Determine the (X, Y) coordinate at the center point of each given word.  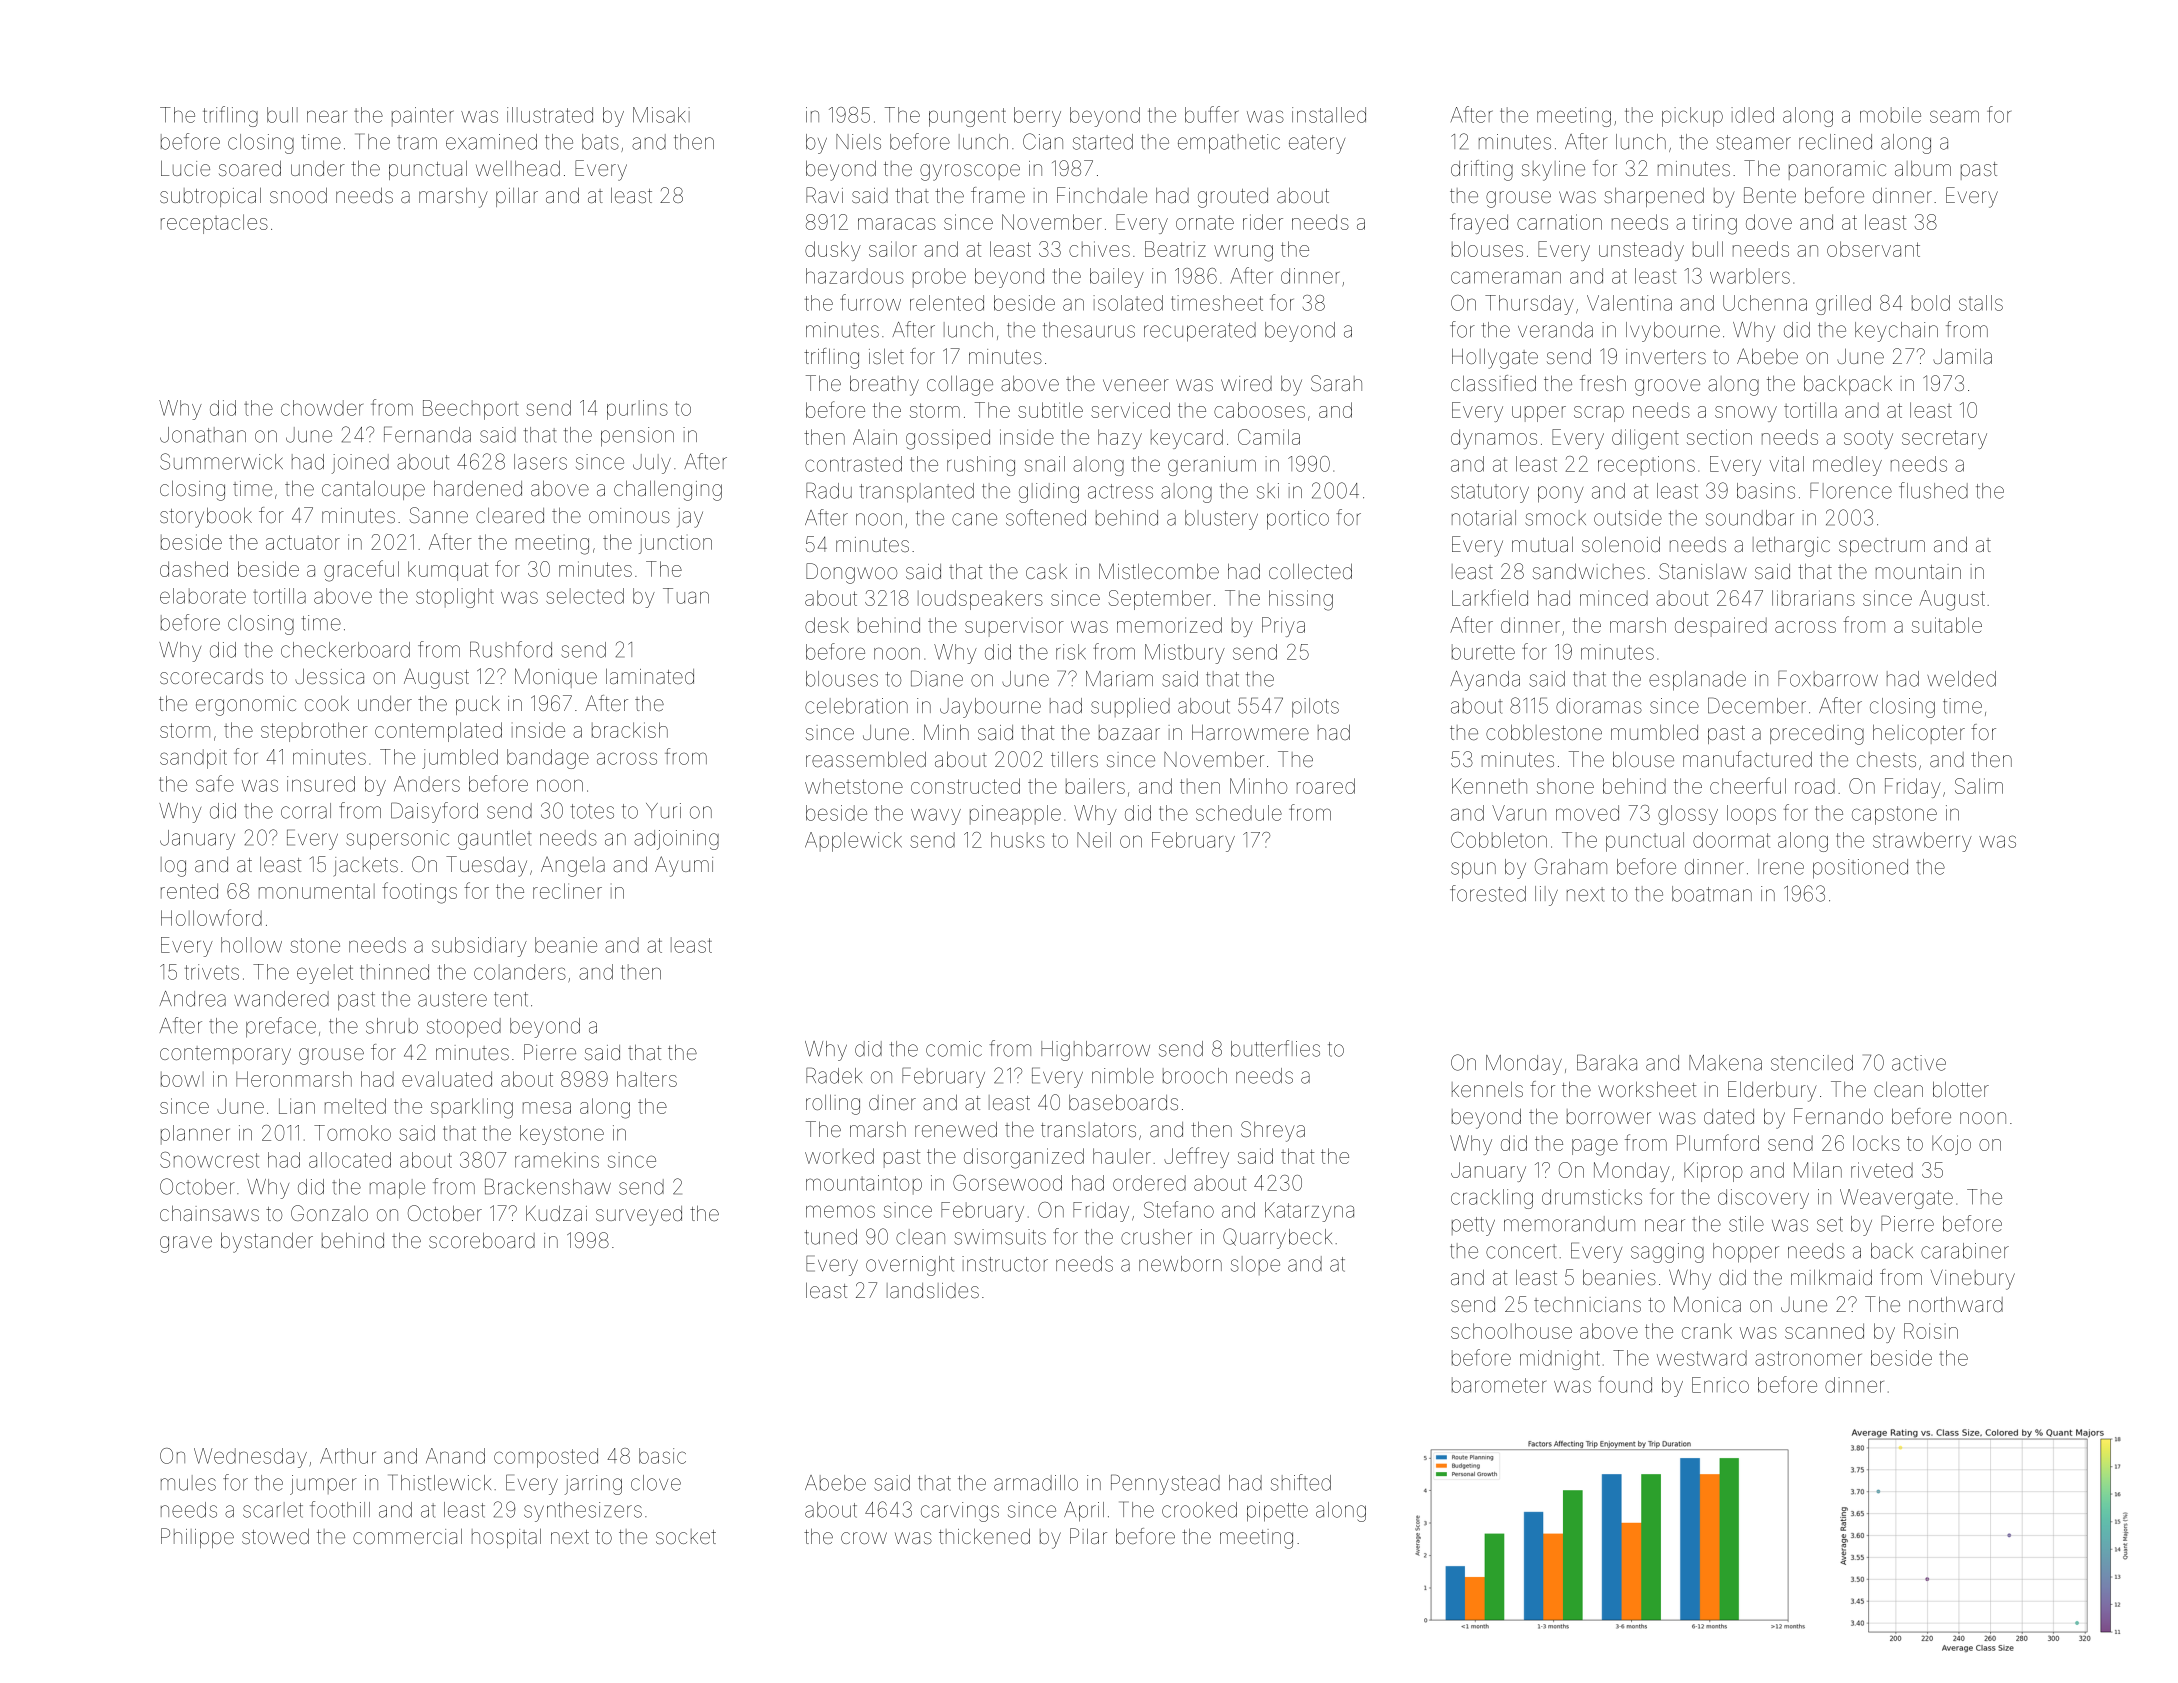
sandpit (193, 759)
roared (1326, 786)
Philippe (197, 1538)
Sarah (1336, 383)
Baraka (1607, 1062)
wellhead (518, 168)
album (1923, 168)
